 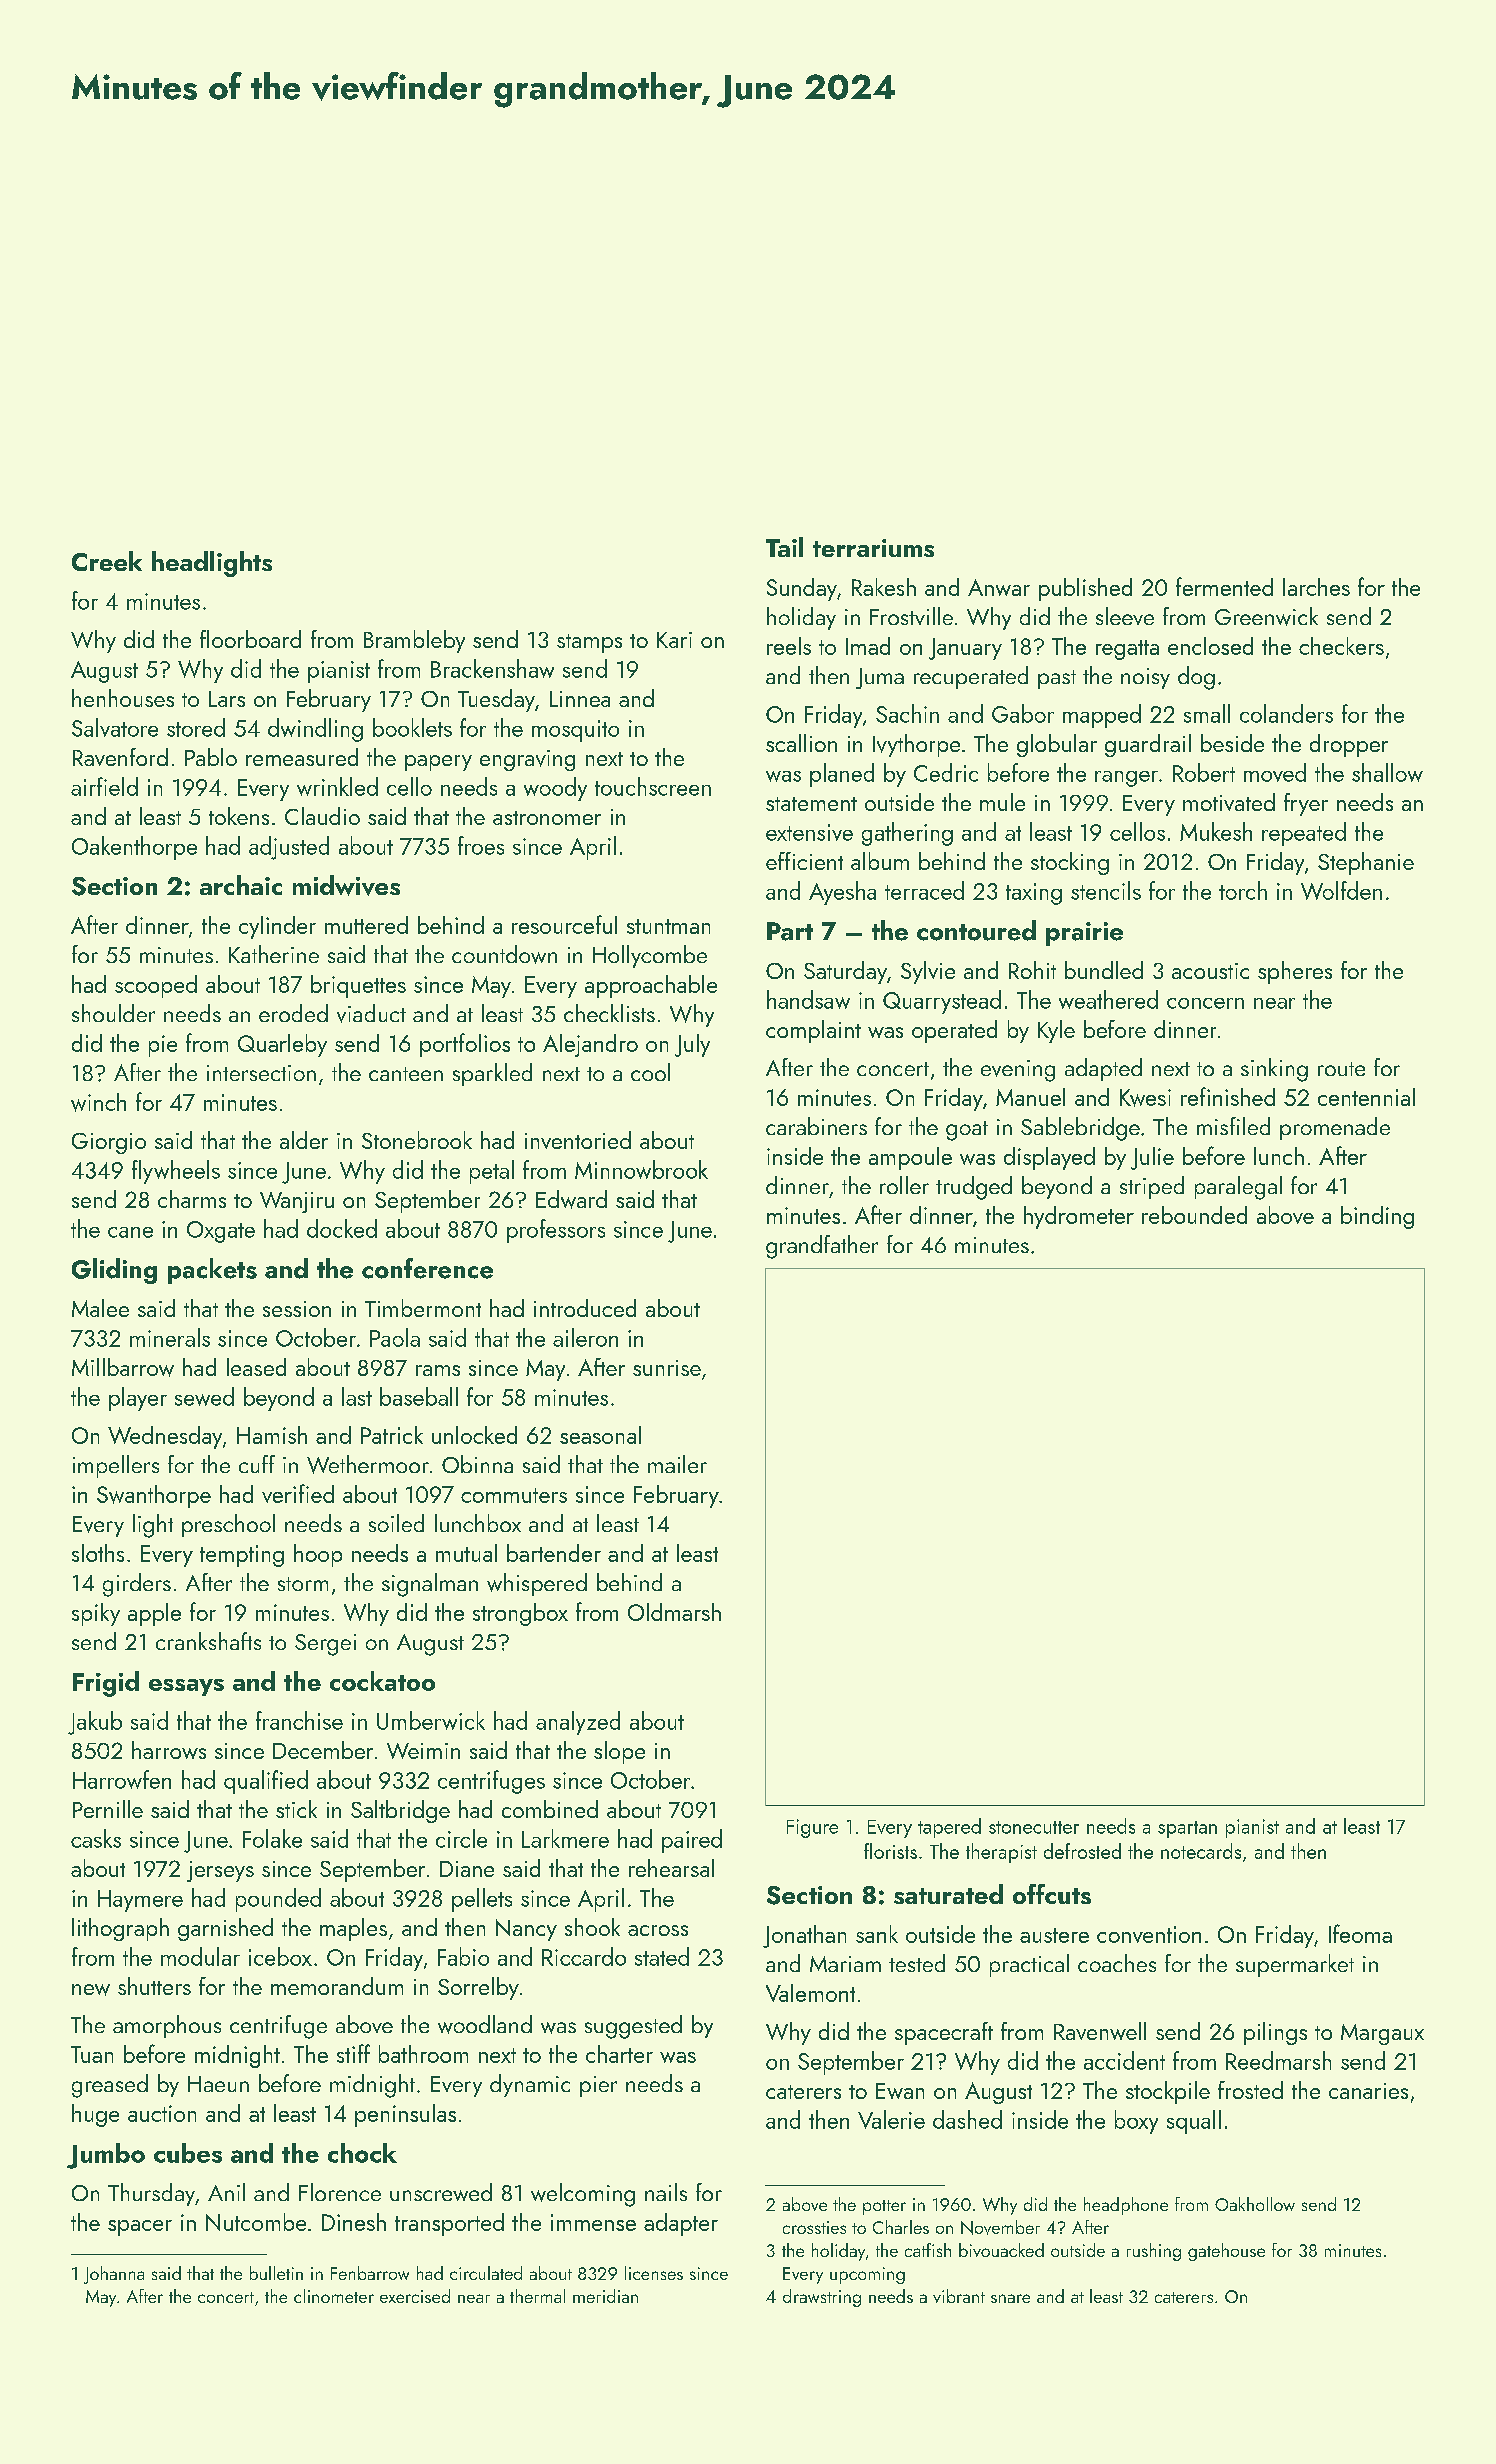 I want to click on published, so click(x=1085, y=589).
